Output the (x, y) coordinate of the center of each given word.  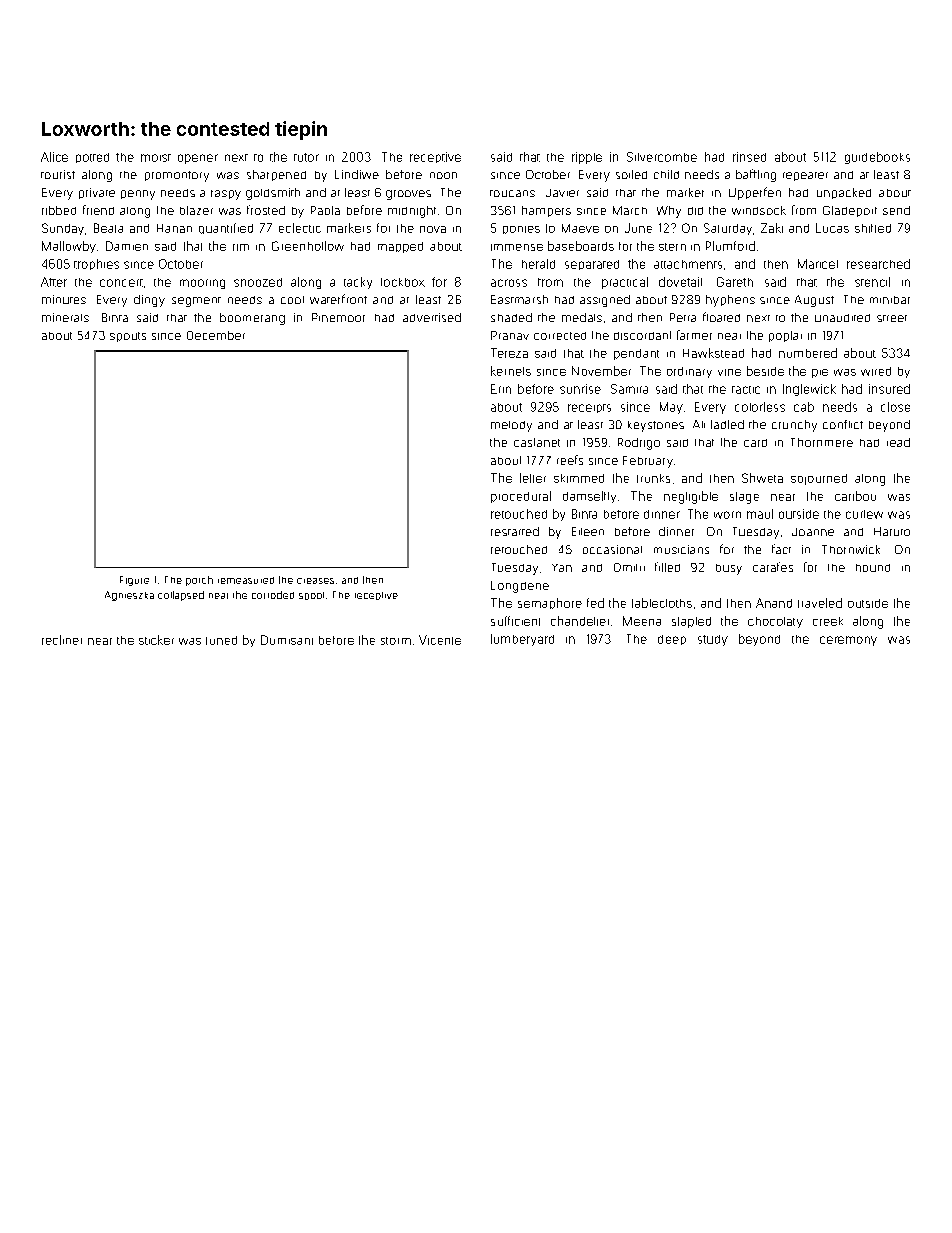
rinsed (749, 157)
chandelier (580, 621)
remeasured (246, 580)
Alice (54, 157)
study (713, 640)
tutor (306, 157)
